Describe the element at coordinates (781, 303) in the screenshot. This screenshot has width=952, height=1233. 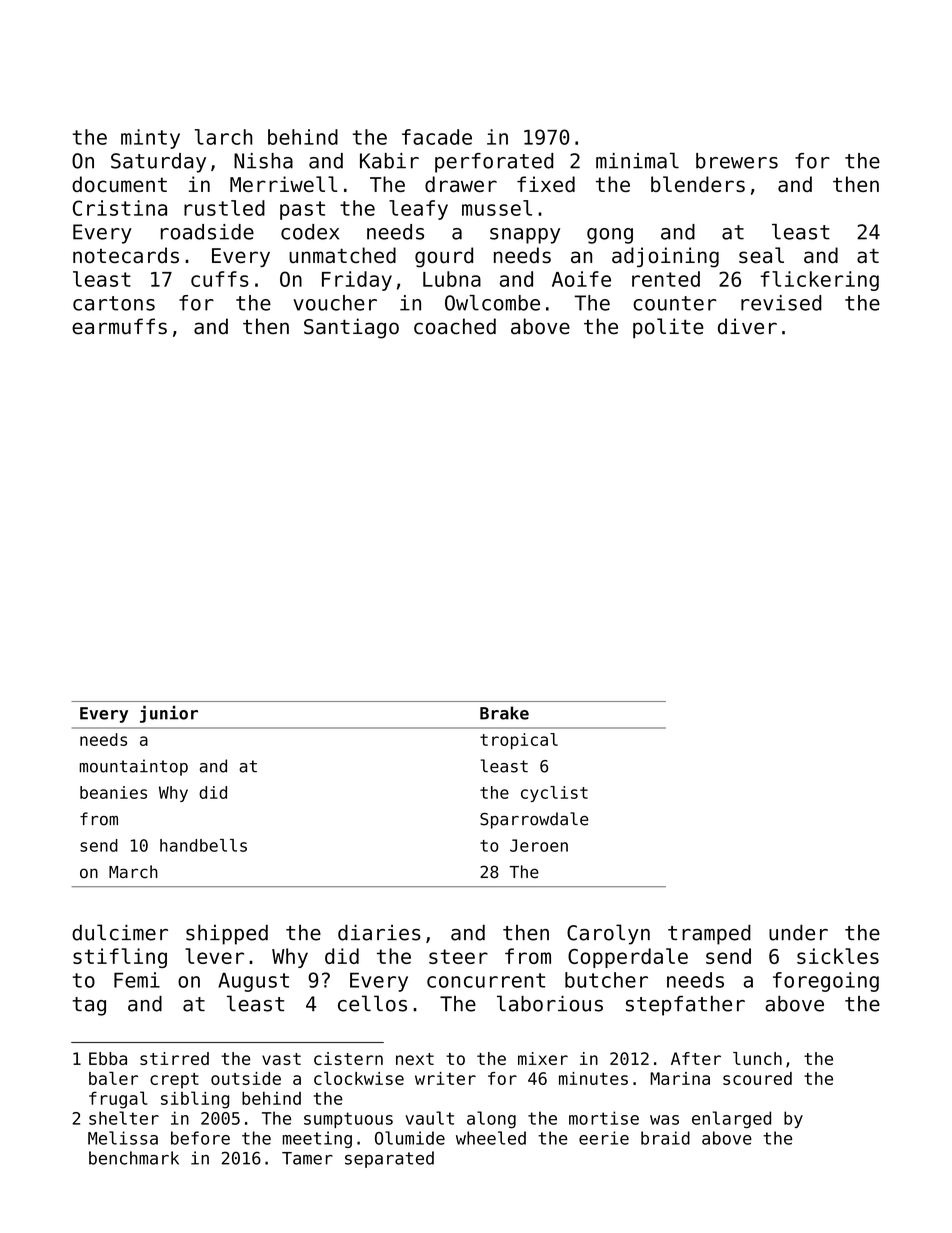
I see `revised` at that location.
